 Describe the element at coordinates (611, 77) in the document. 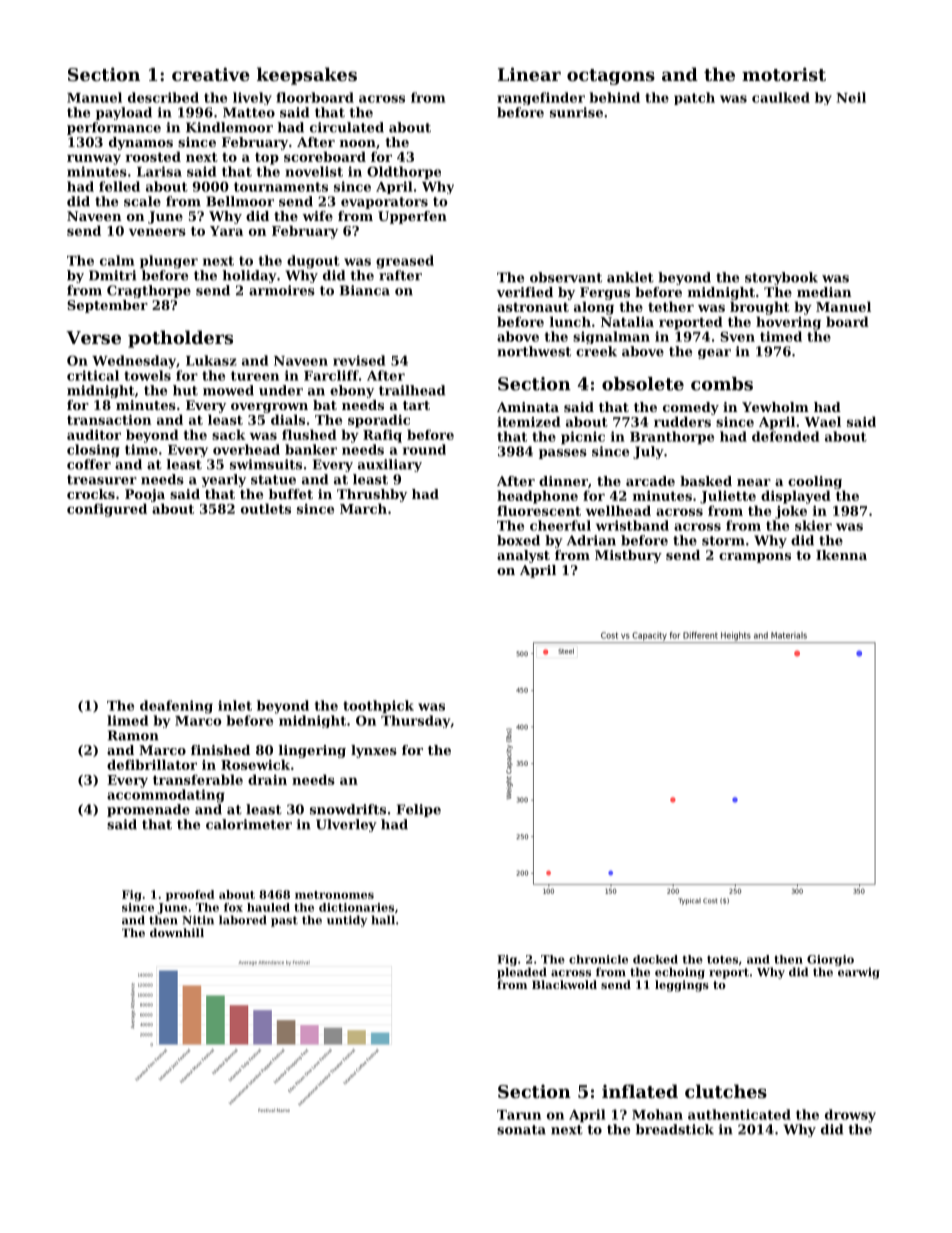

I see `octagons` at that location.
